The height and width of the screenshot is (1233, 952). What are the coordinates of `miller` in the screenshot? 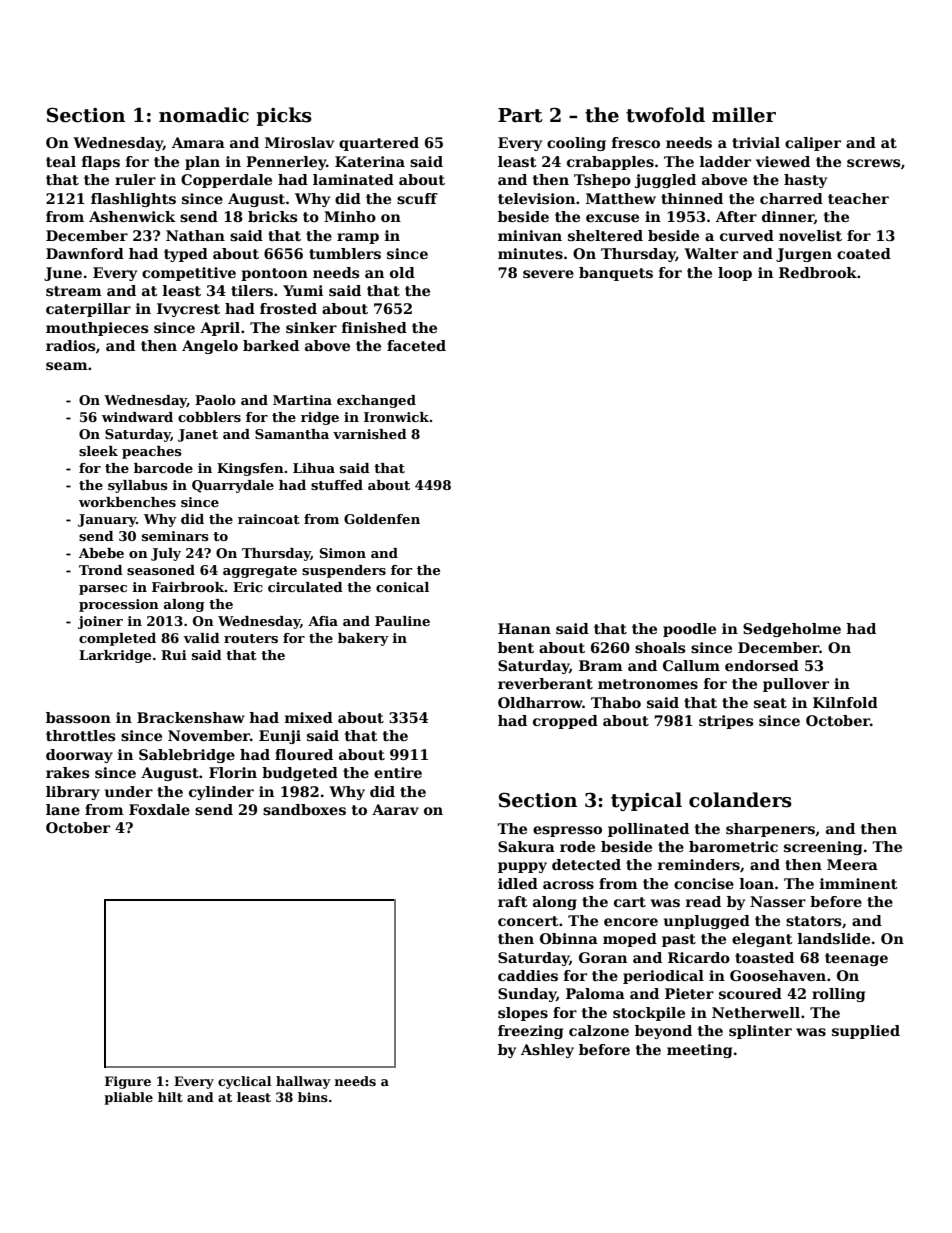 It's located at (744, 115).
